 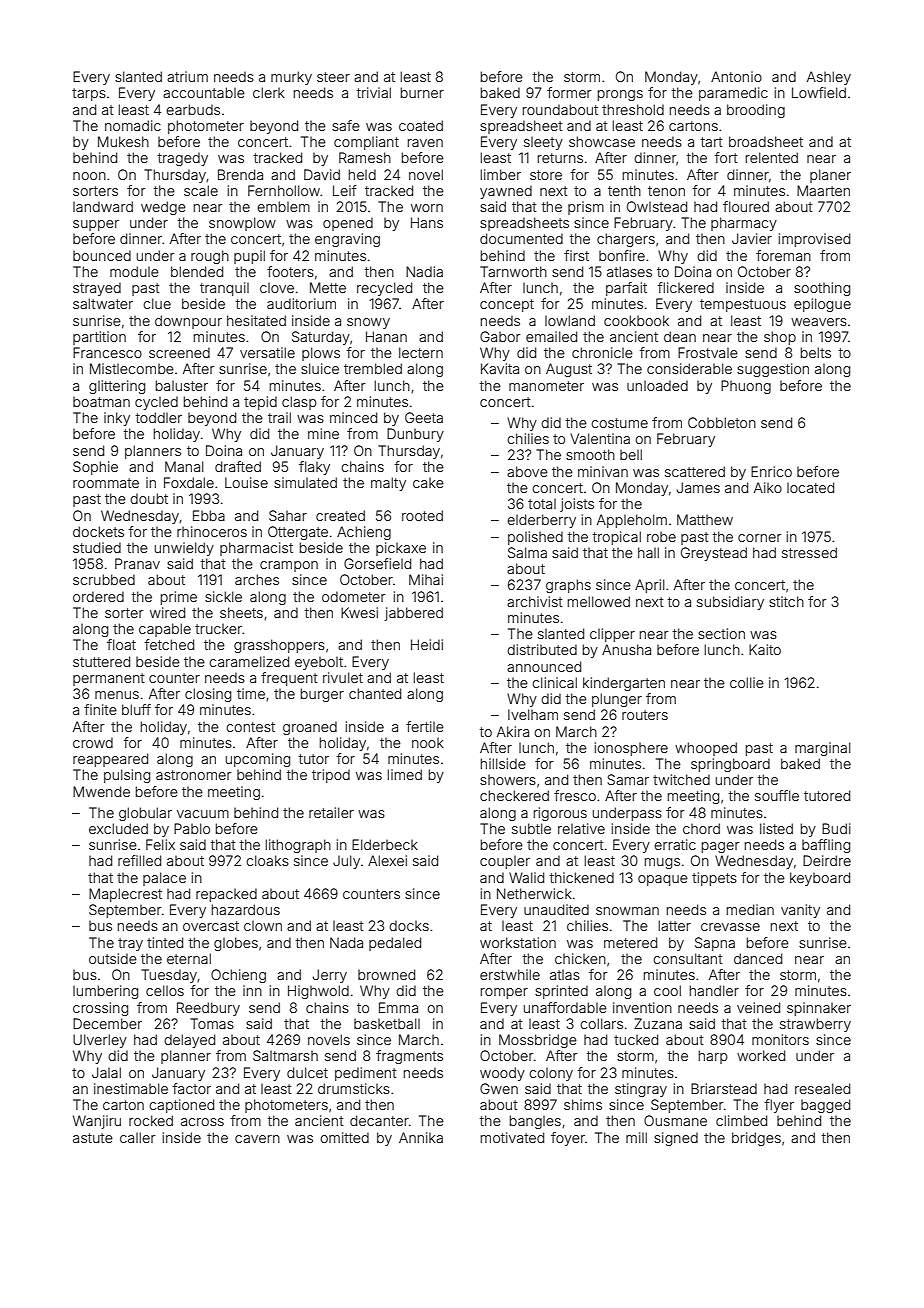 I want to click on pickaxe, so click(x=401, y=549).
